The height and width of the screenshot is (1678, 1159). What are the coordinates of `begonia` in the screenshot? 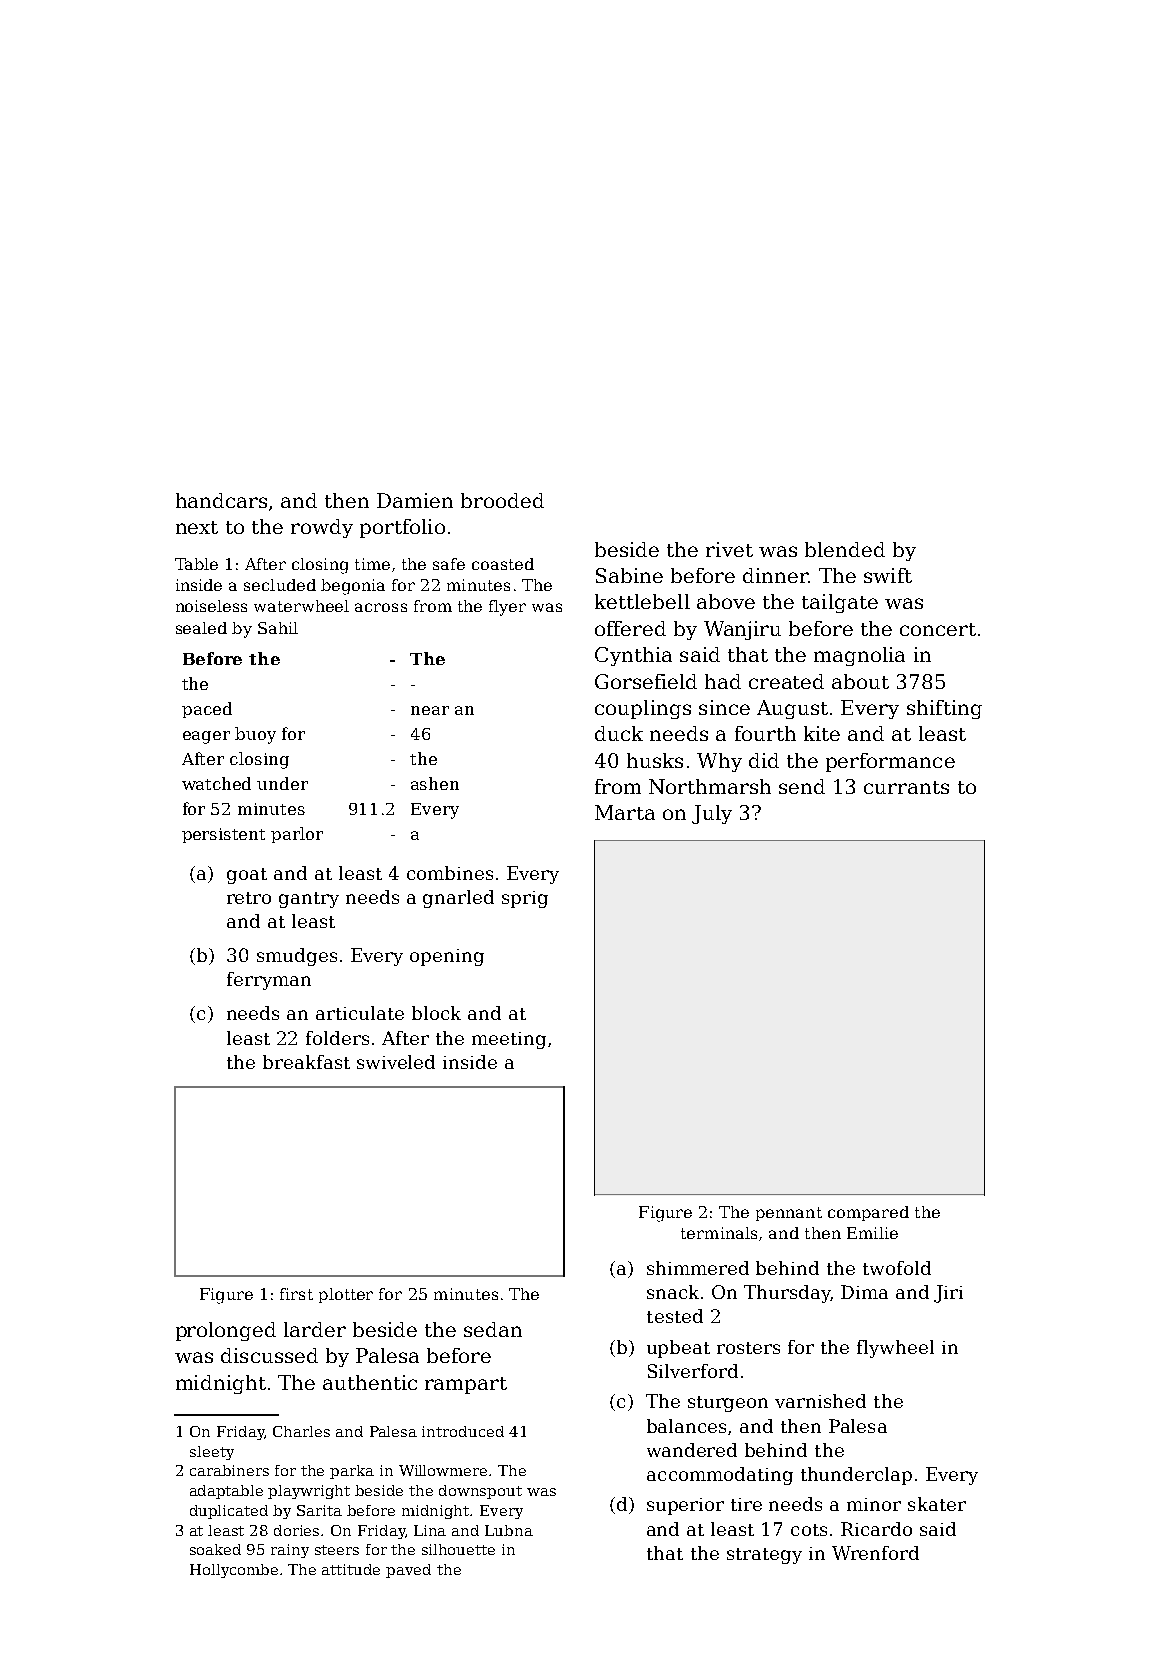 It's located at (353, 587).
